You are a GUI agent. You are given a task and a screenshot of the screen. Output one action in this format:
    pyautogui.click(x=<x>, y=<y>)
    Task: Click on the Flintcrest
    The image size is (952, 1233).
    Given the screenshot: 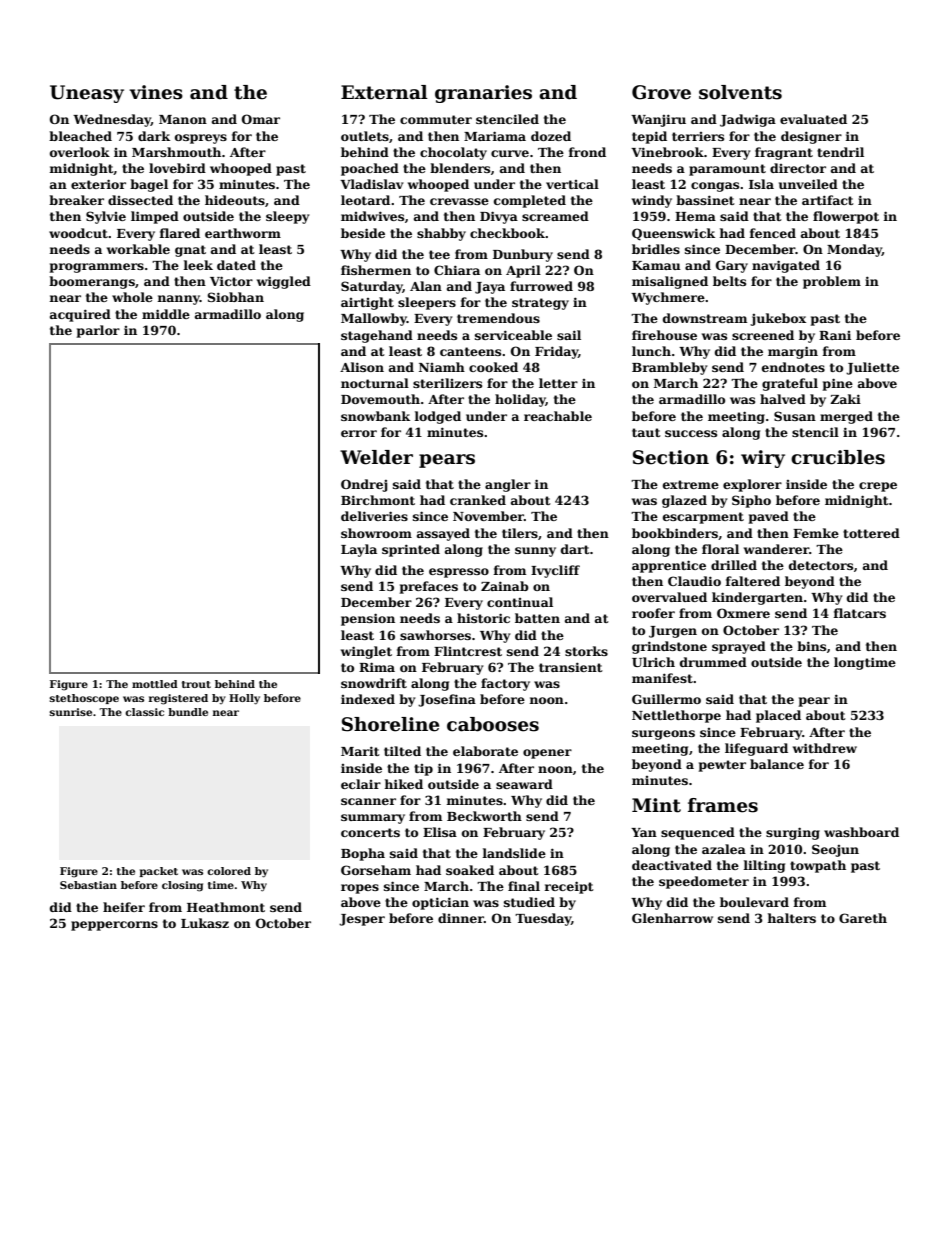 What is the action you would take?
    pyautogui.click(x=468, y=651)
